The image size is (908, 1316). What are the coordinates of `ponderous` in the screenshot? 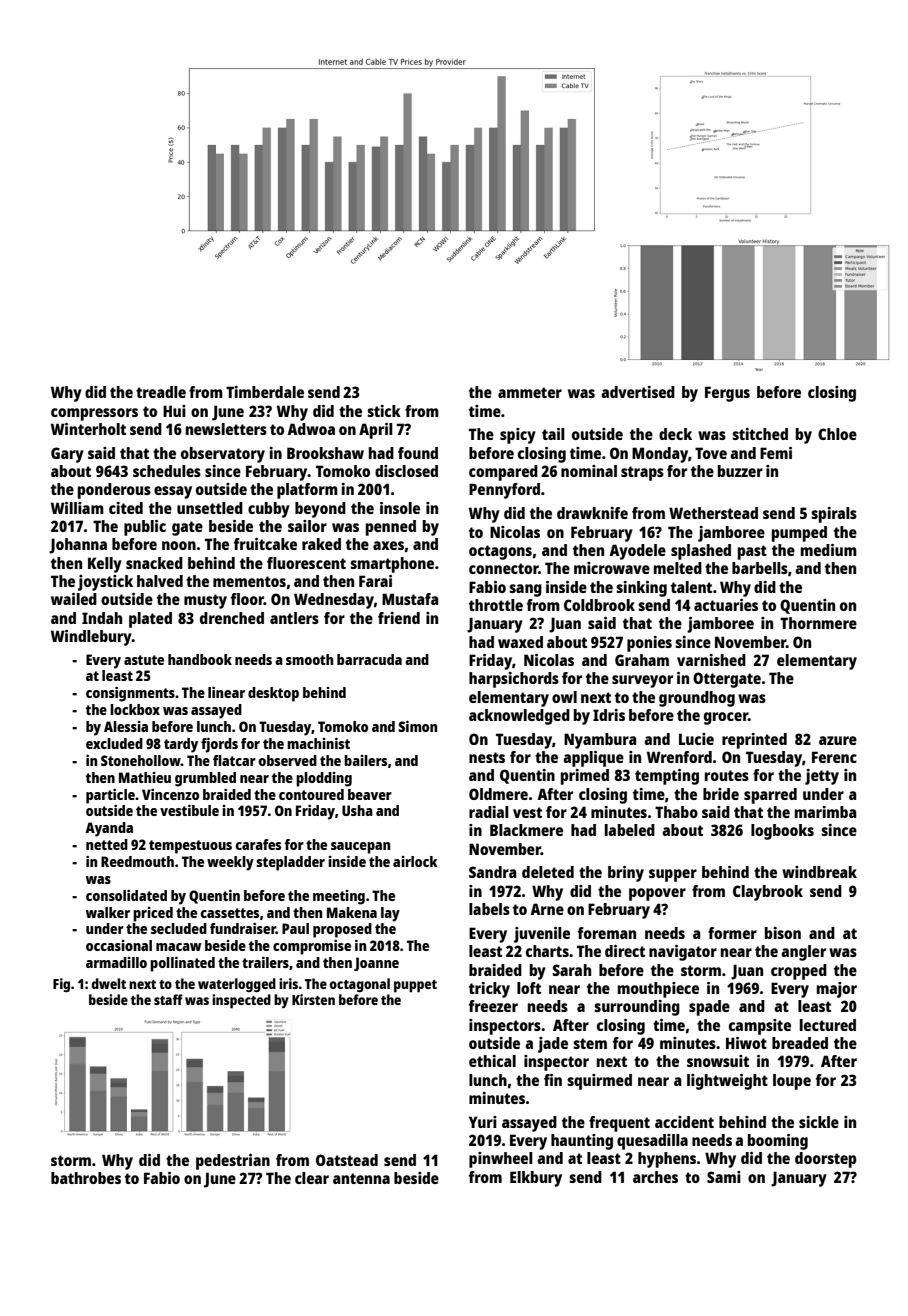 It's located at (114, 491).
